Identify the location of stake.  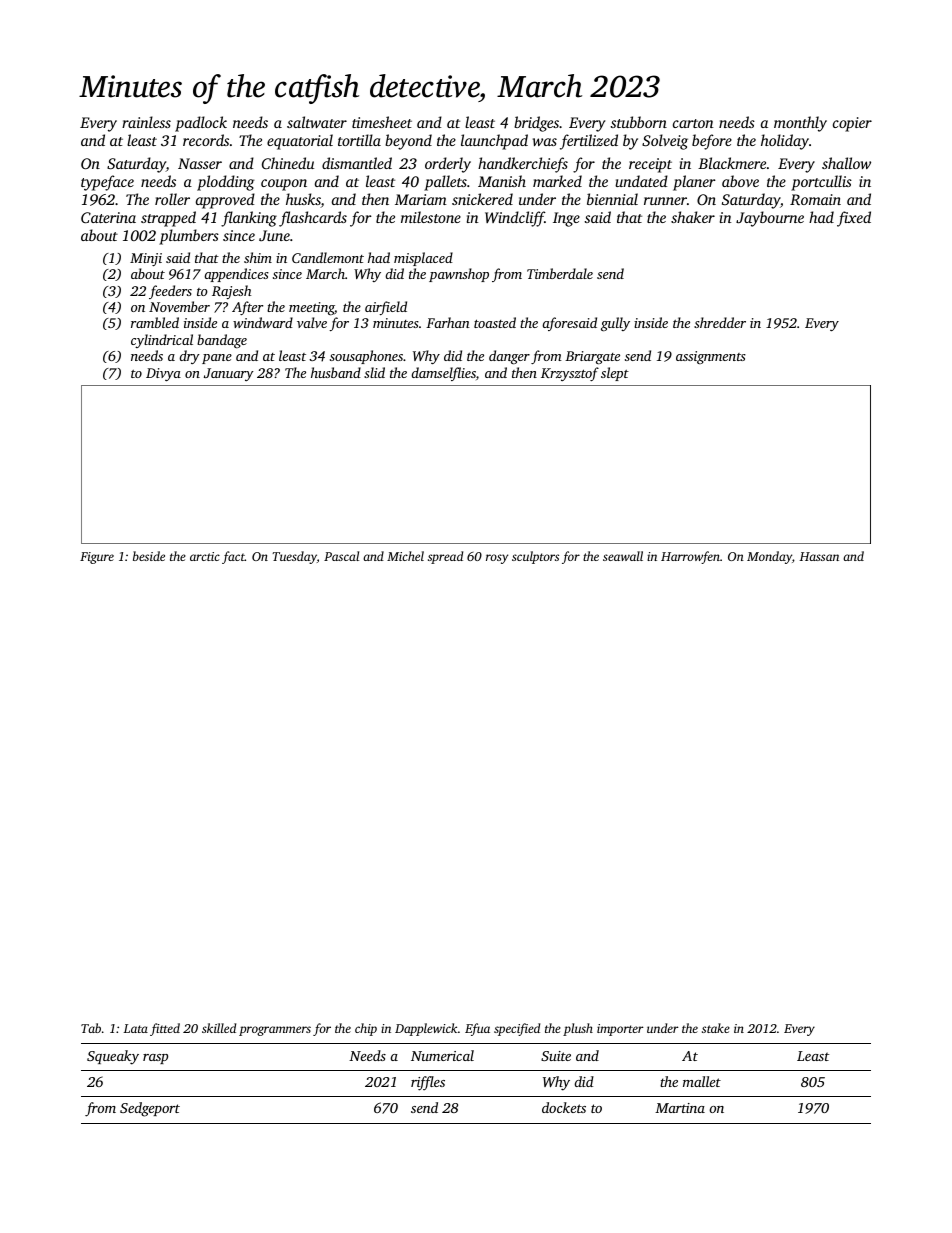
(716, 1028).
